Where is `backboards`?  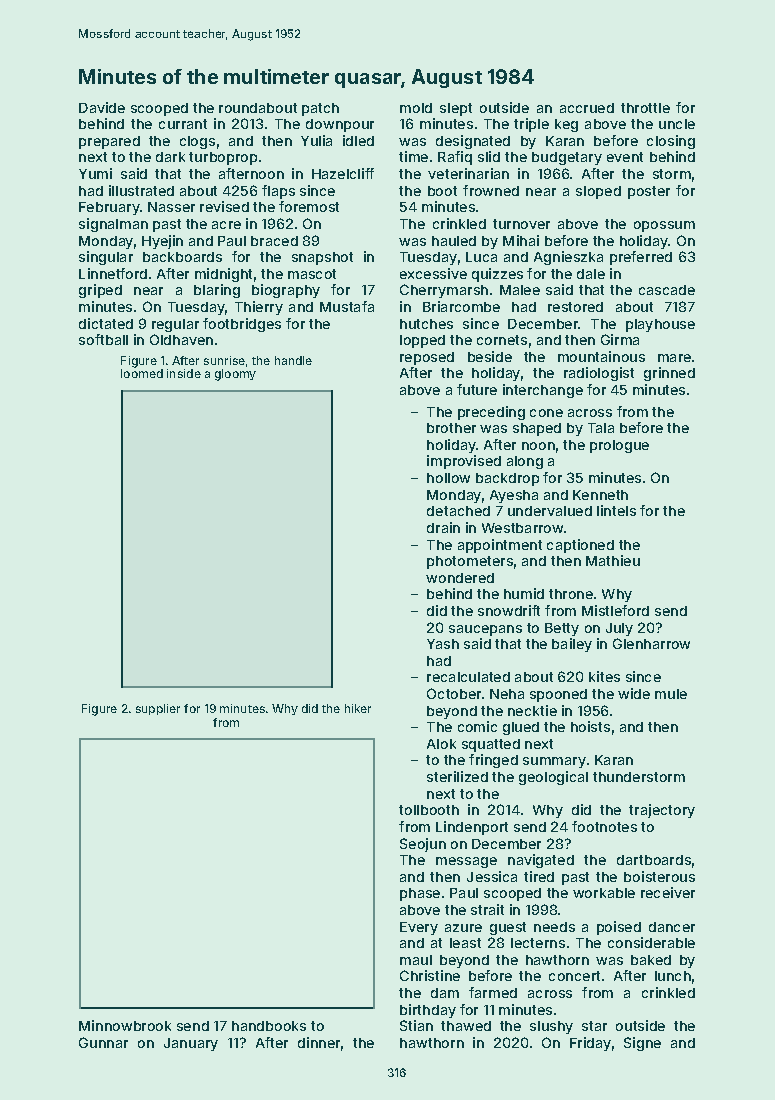 backboards is located at coordinates (182, 257).
